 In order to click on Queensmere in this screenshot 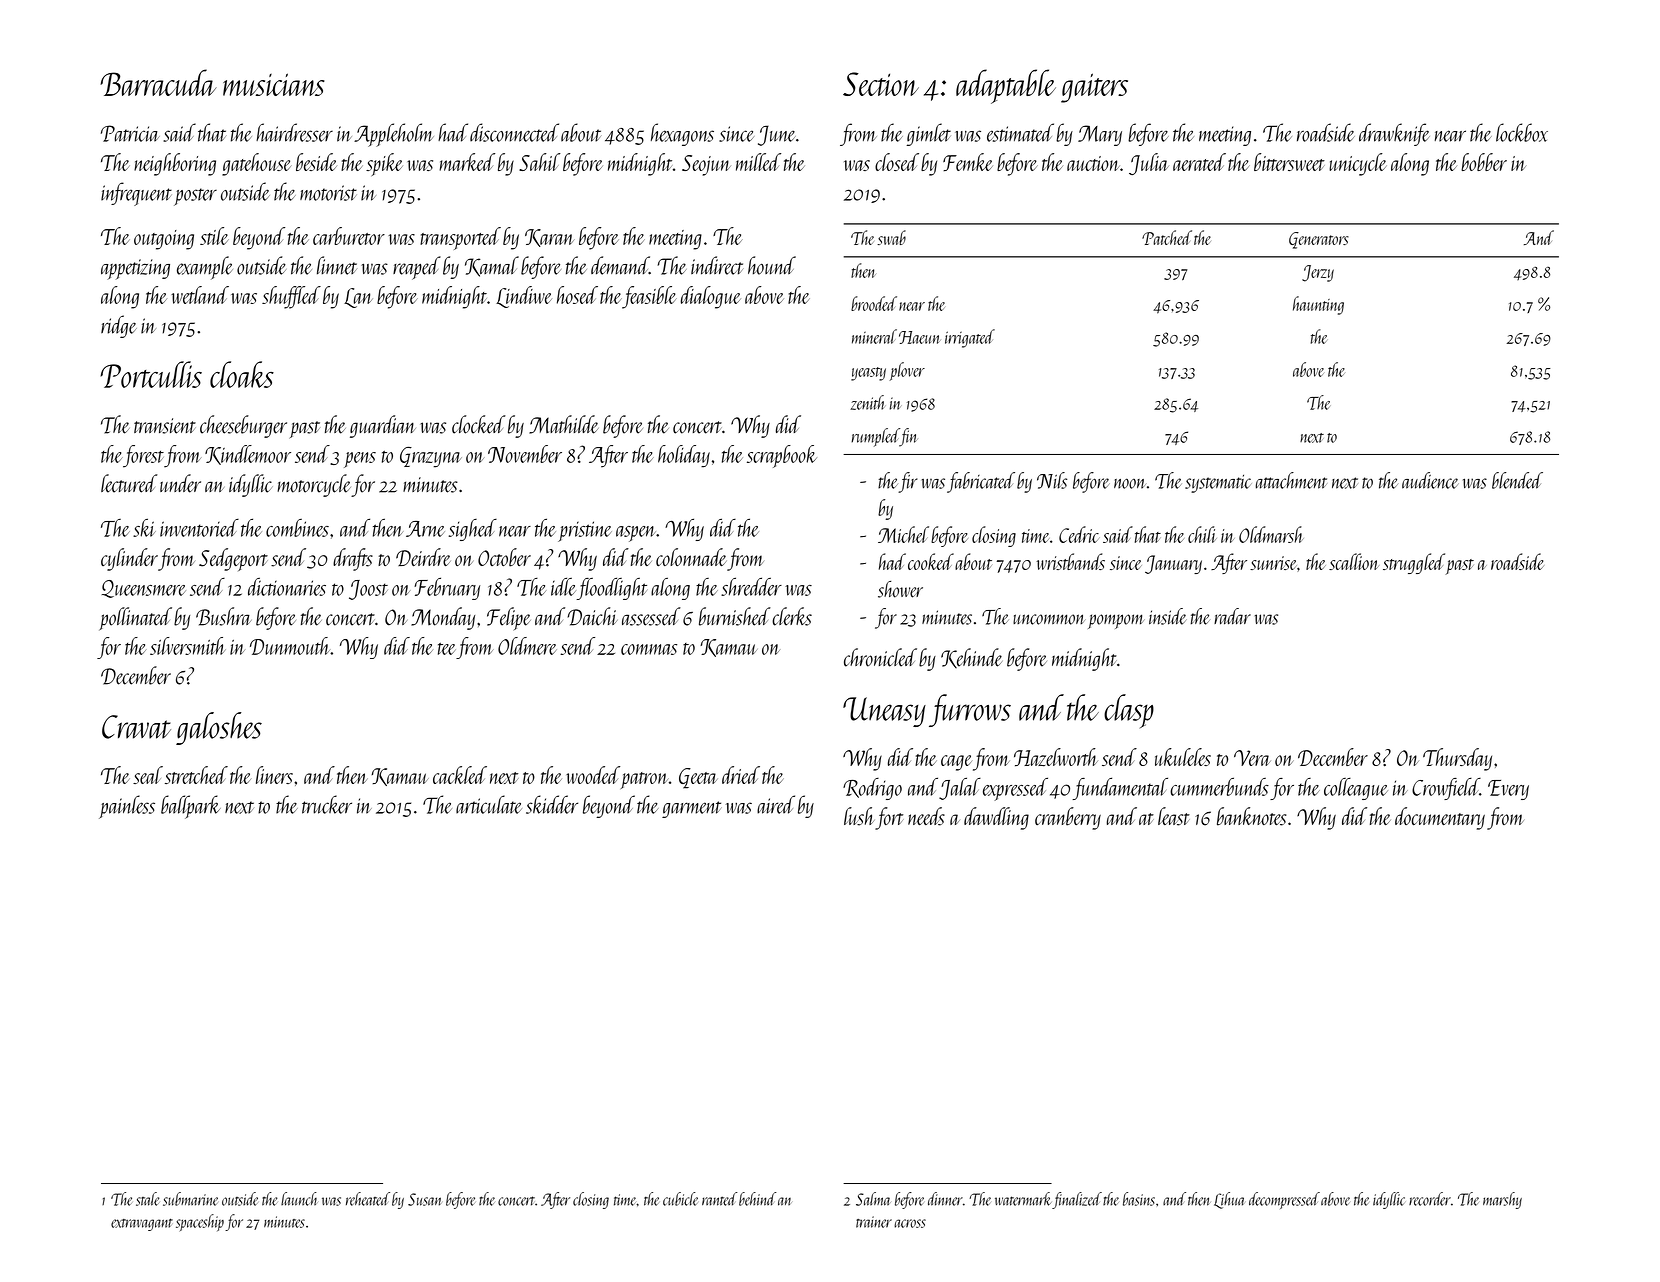, I will do `click(144, 589)`.
